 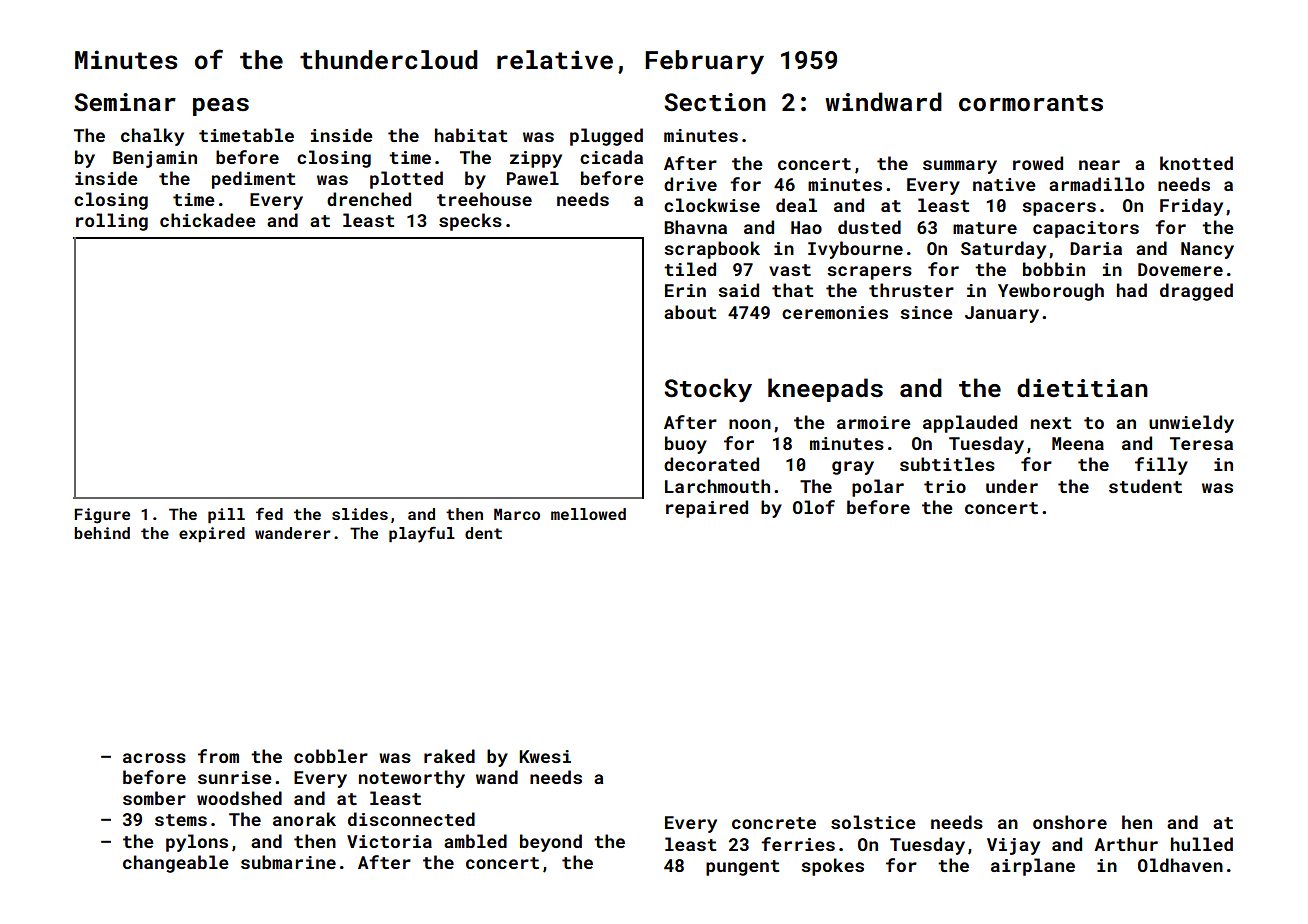 What do you see at coordinates (1161, 466) in the document?
I see `filly` at bounding box center [1161, 466].
